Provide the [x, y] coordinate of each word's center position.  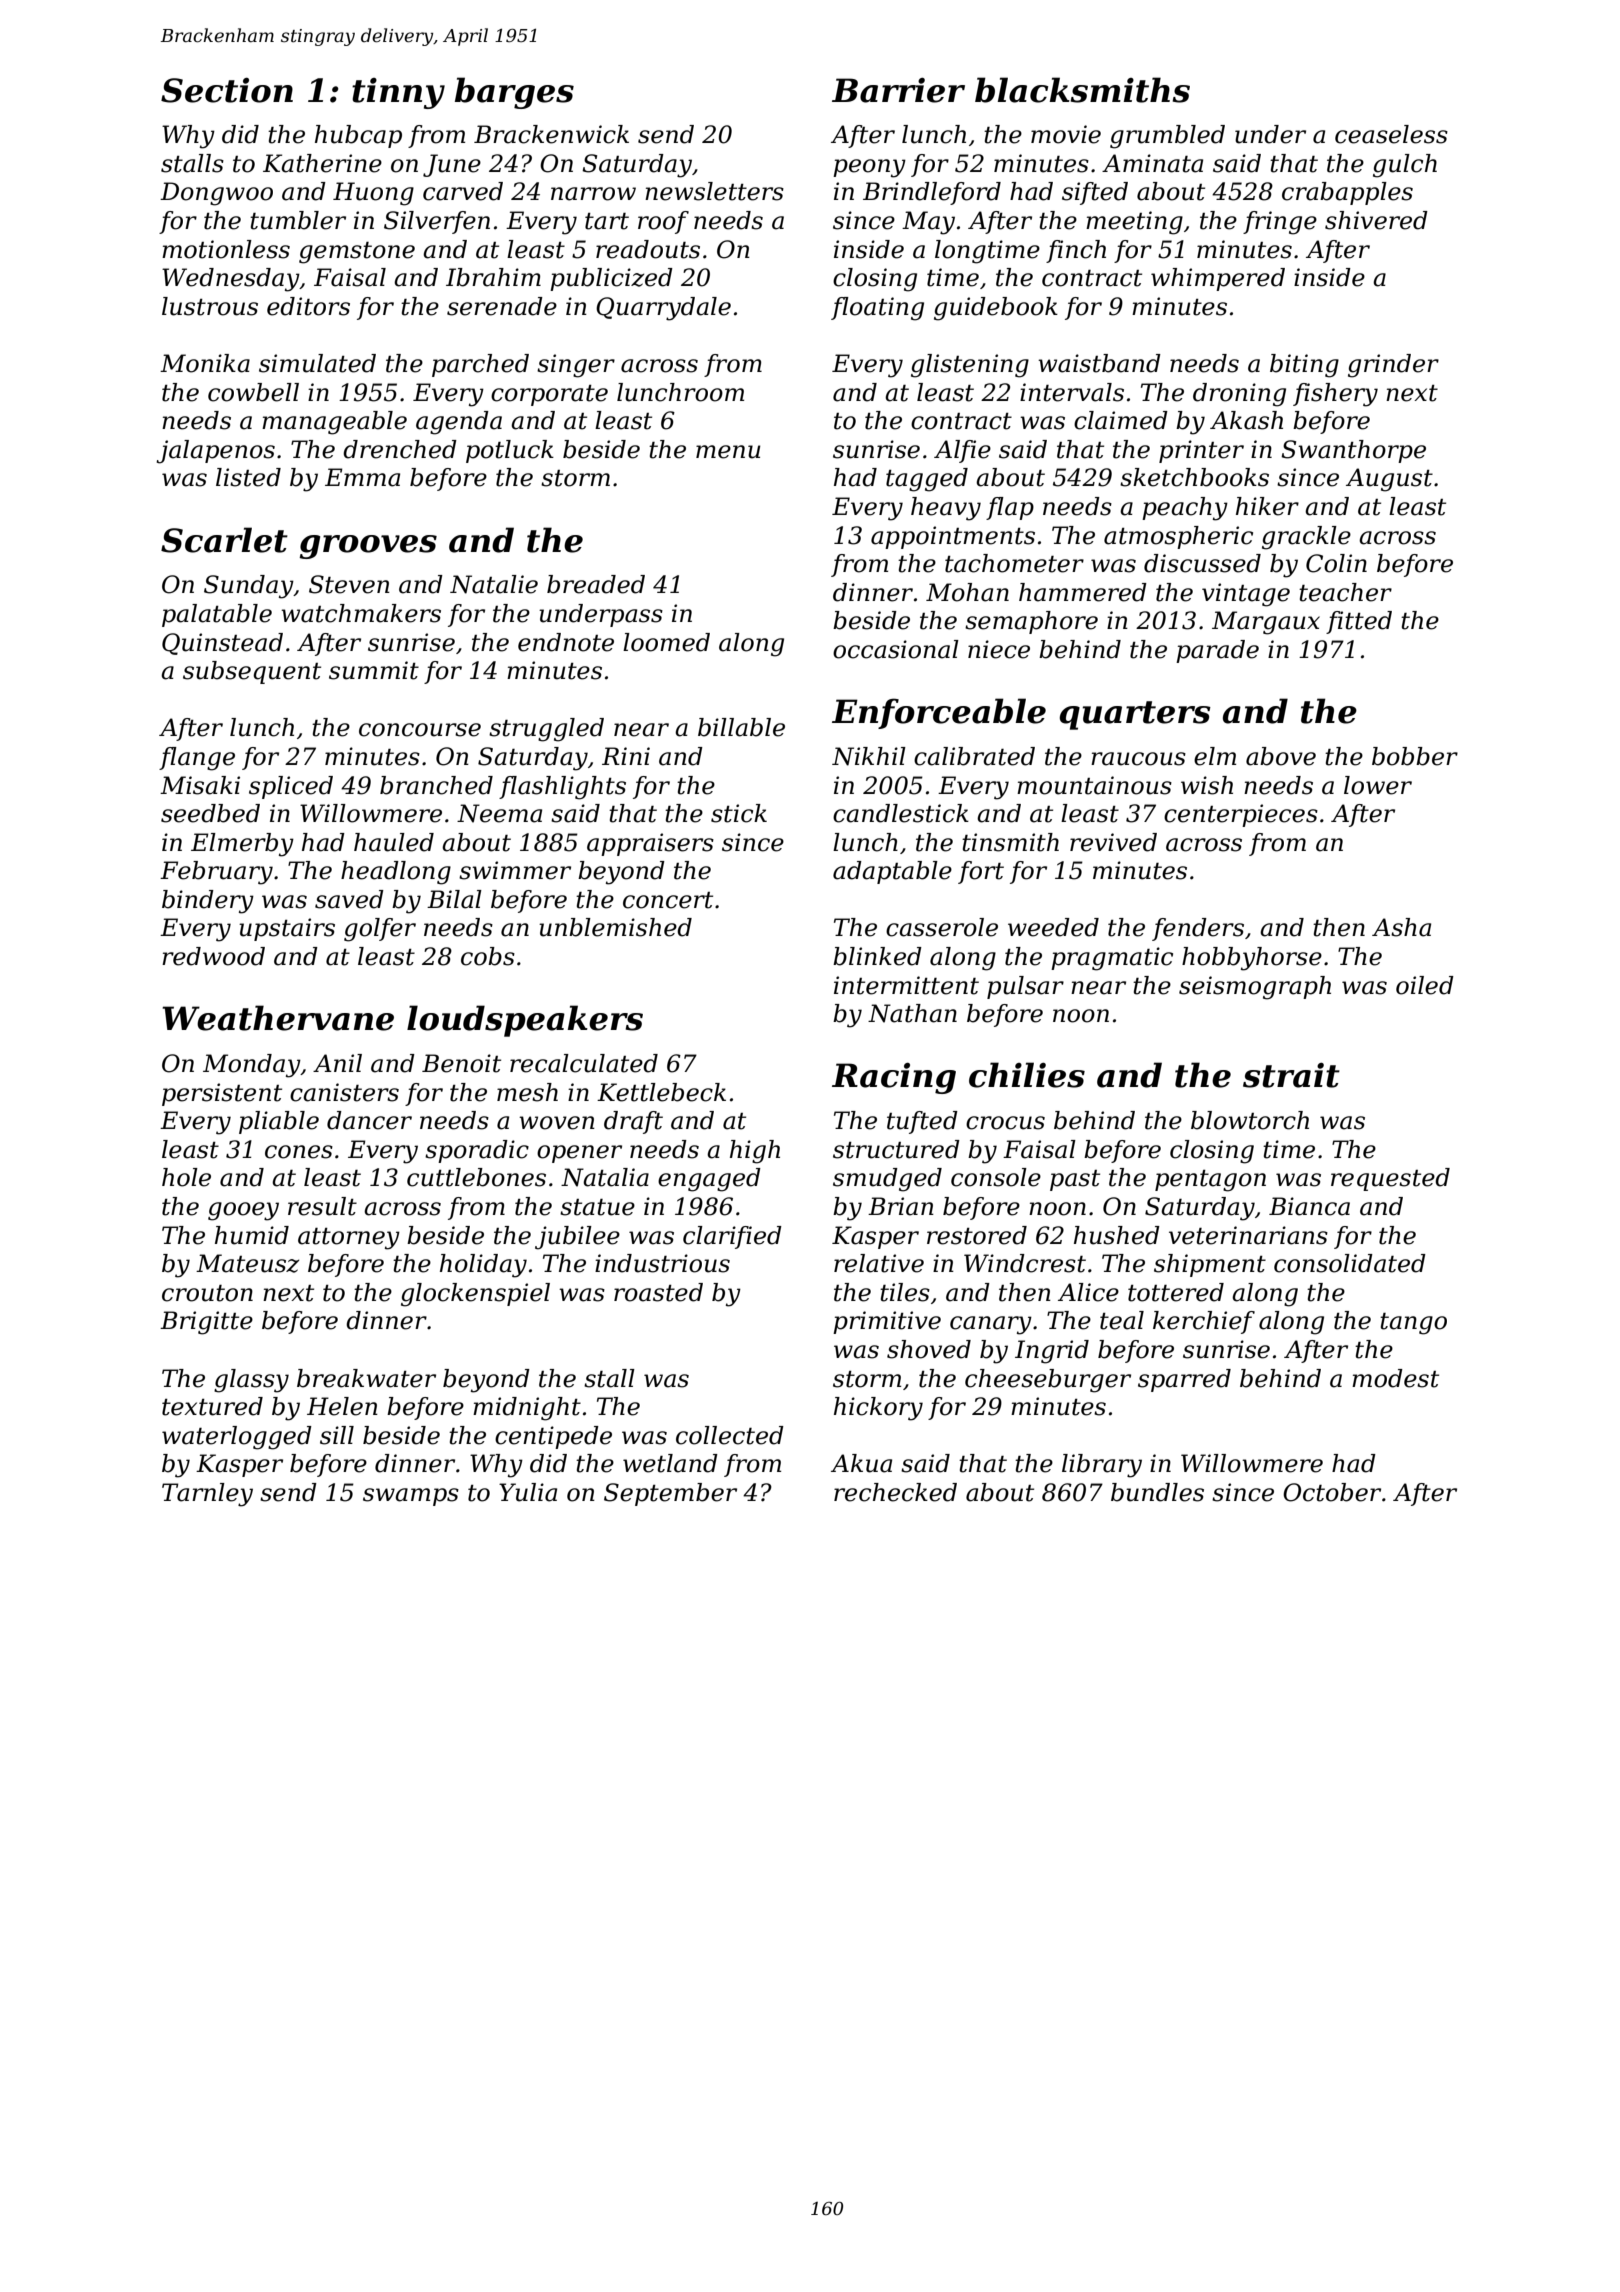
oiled [1425, 985]
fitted [1359, 622]
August [1389, 480]
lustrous [210, 306]
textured [212, 1406]
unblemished [615, 927]
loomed [666, 642]
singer [576, 366]
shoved [929, 1349]
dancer [369, 1120]
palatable [217, 615]
